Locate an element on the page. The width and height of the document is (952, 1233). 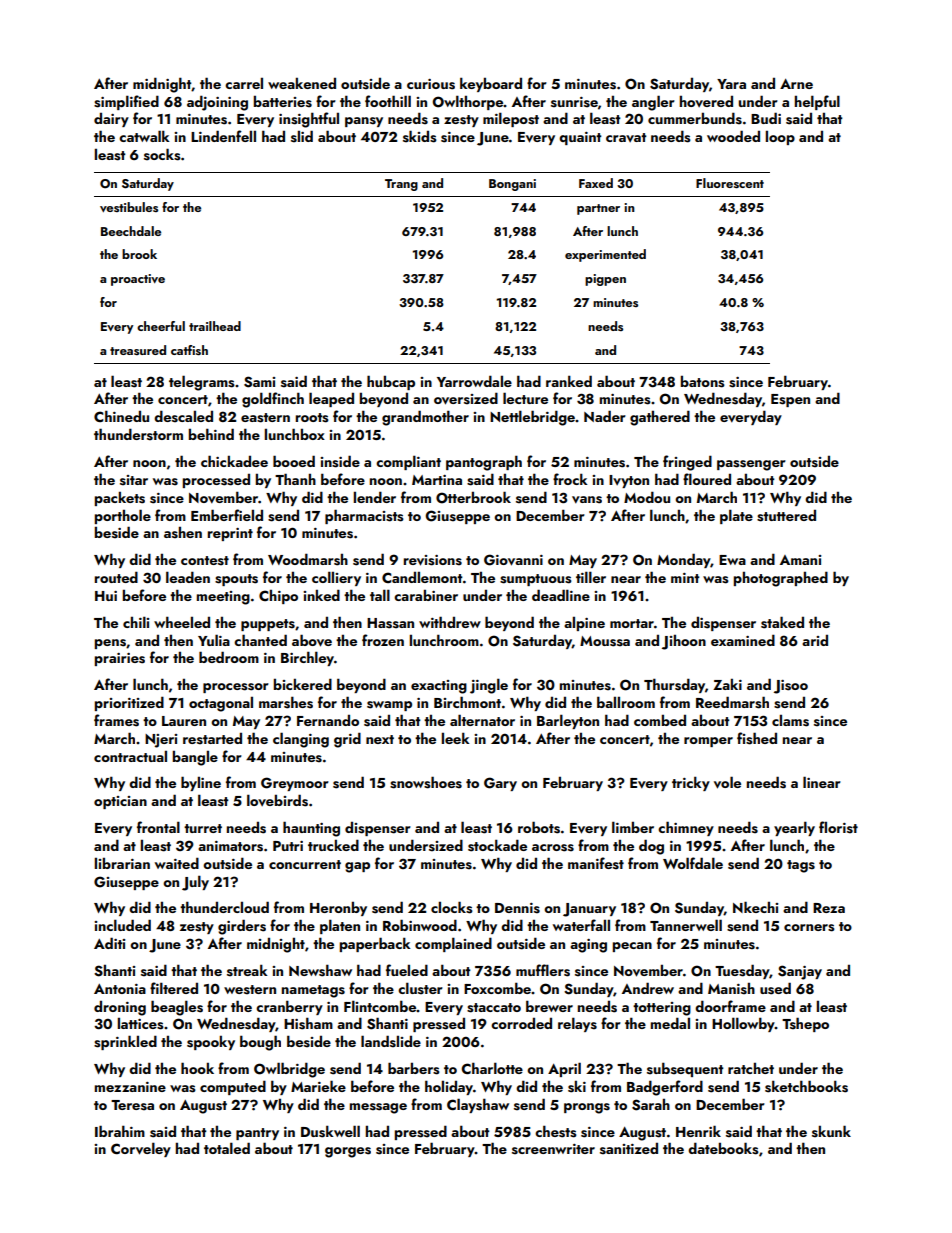
Aditi is located at coordinates (109, 943).
